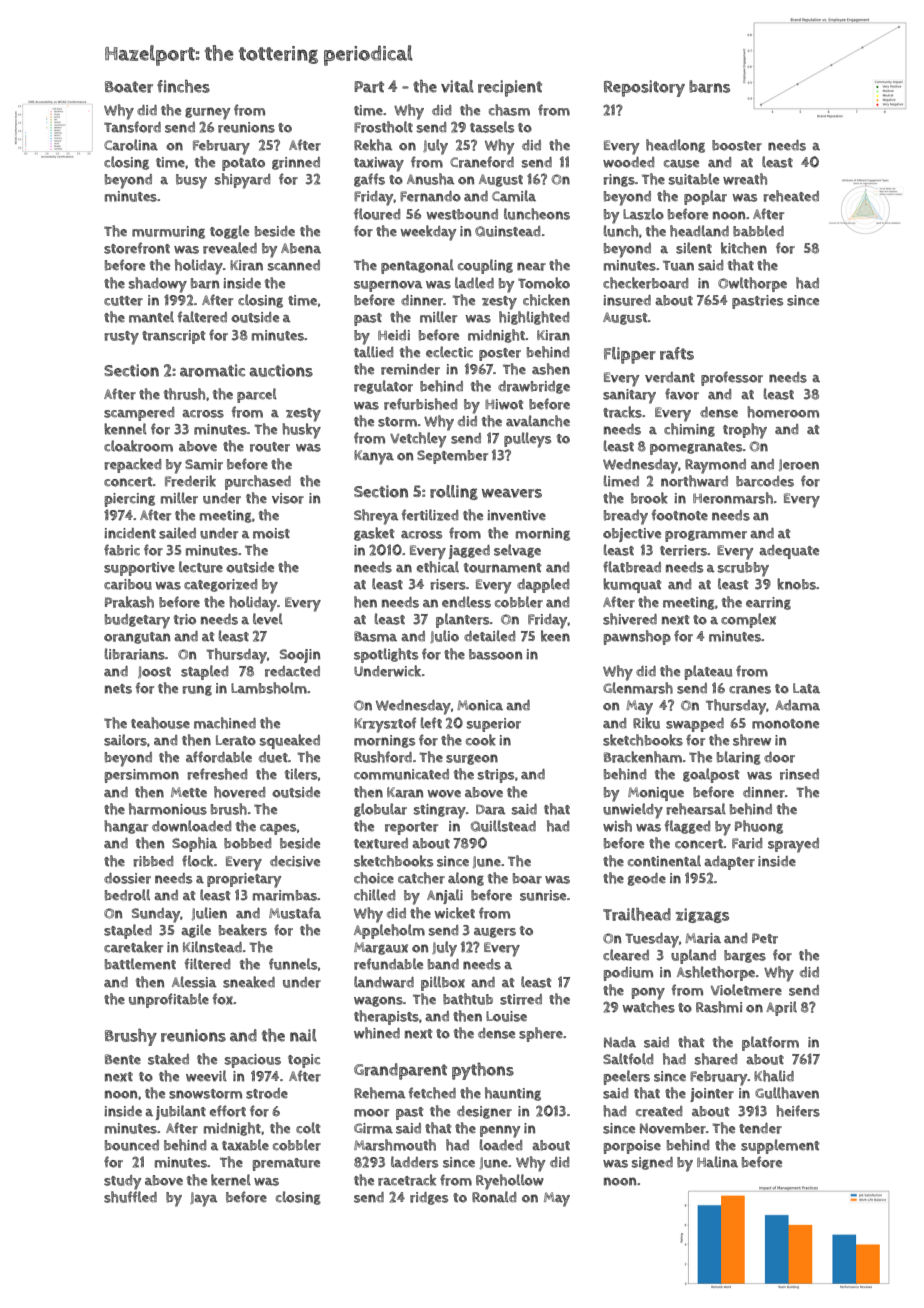 The height and width of the screenshot is (1308, 924). I want to click on Jaya, so click(204, 1199).
